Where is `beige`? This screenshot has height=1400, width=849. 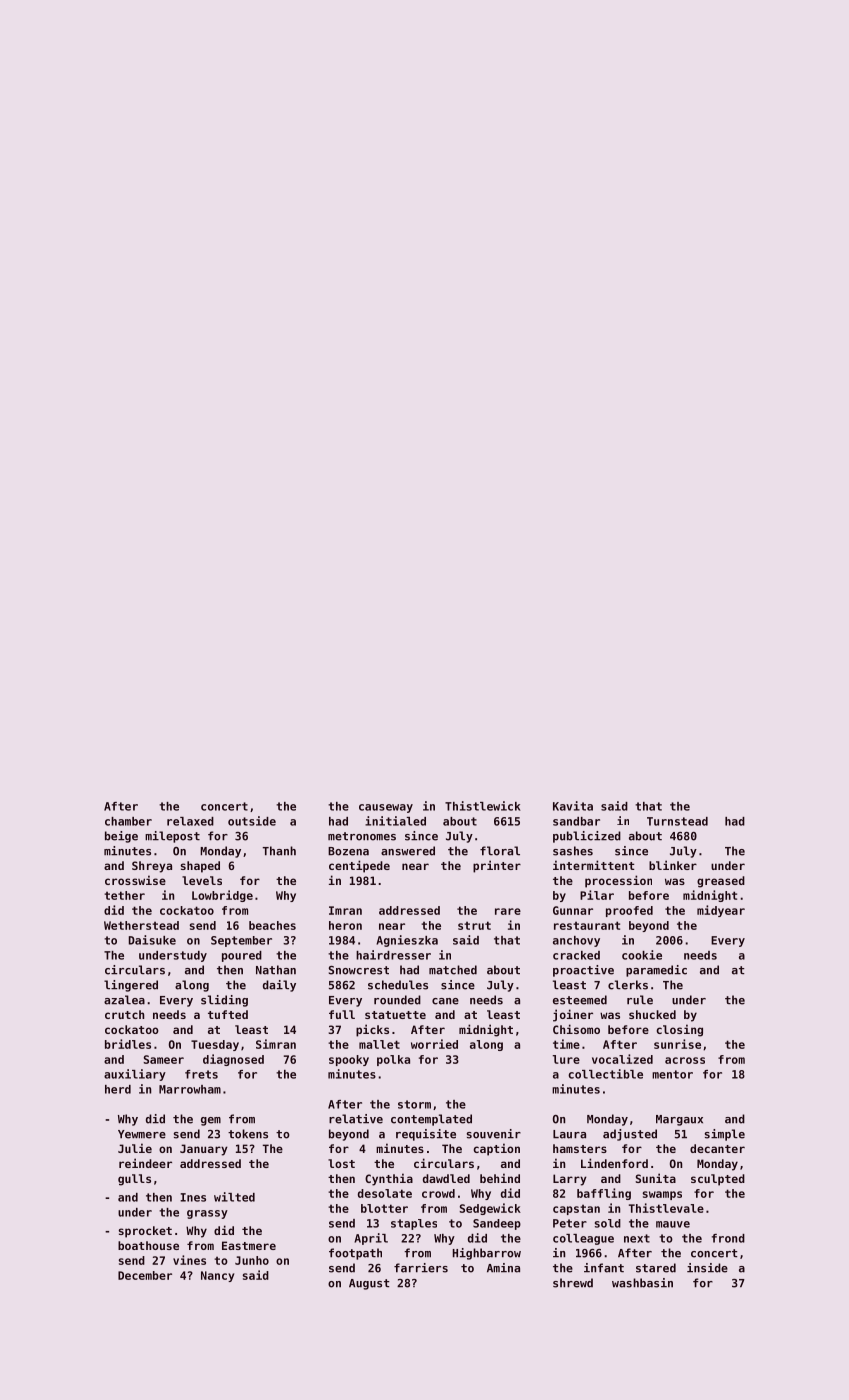
beige is located at coordinates (121, 837).
